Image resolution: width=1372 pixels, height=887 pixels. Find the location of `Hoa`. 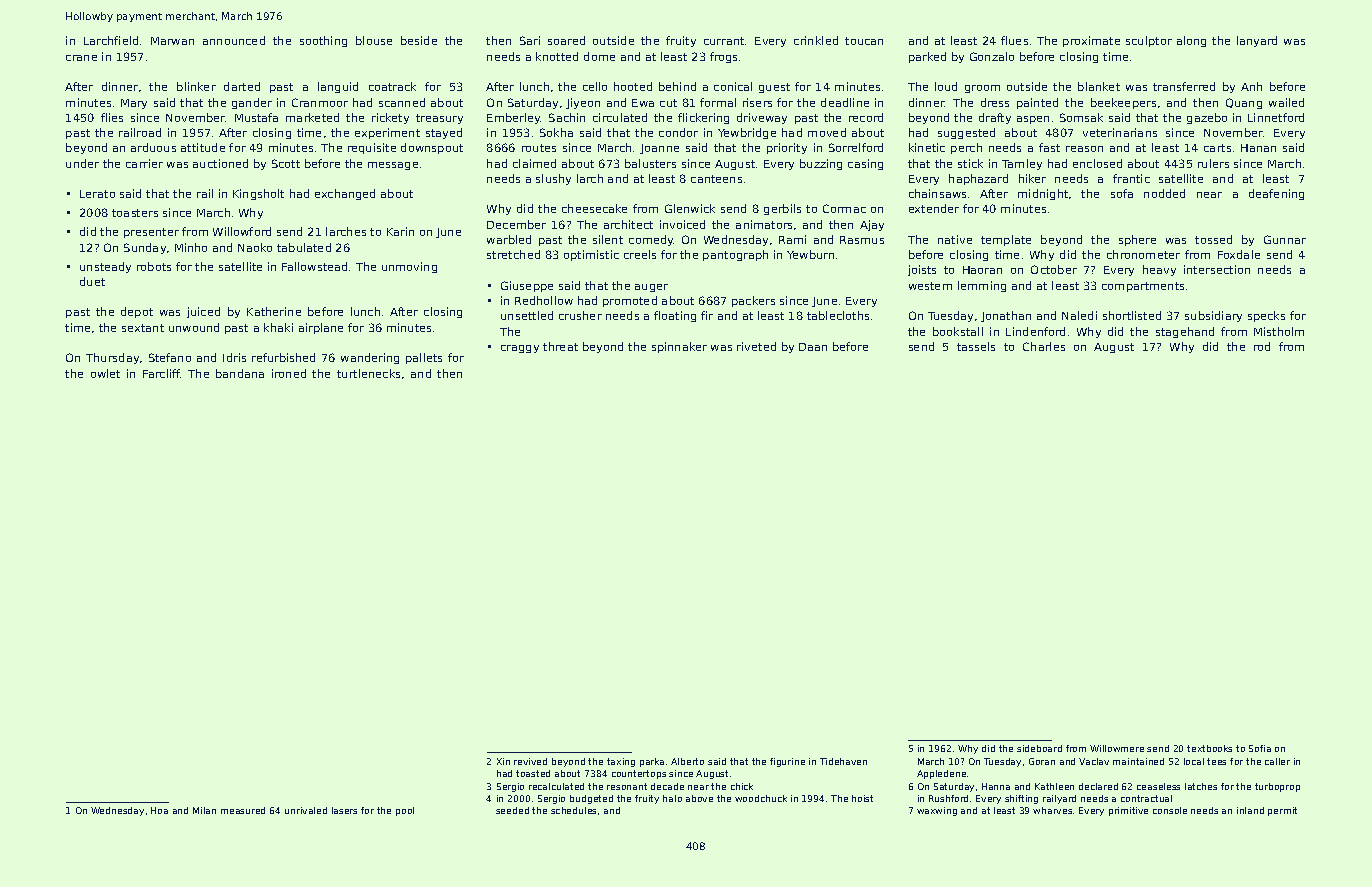

Hoa is located at coordinates (159, 810).
